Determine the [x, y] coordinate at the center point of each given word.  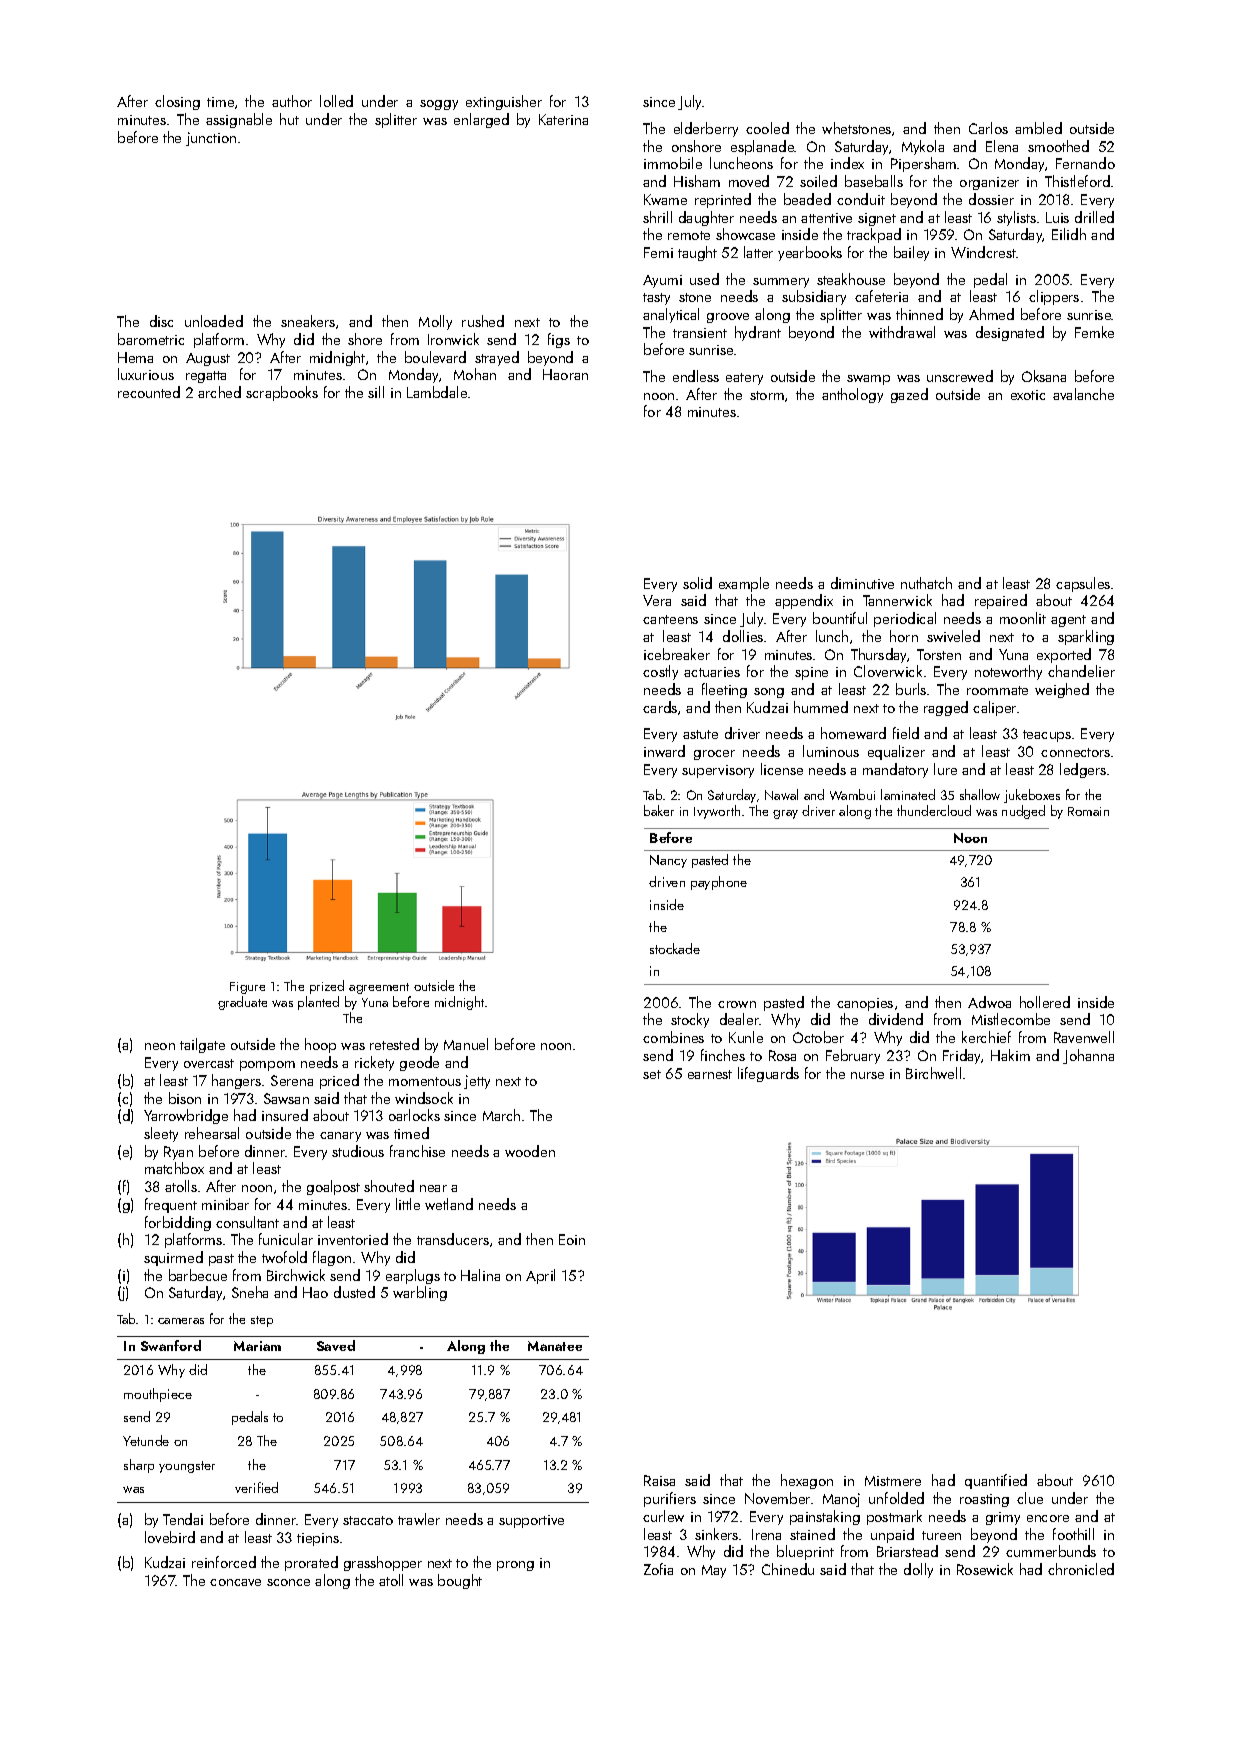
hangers [236, 1081]
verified [256, 1487]
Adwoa [989, 1002]
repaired [1001, 601]
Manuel [466, 1044]
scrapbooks [282, 393]
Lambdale [437, 392]
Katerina [563, 119]
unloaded [214, 321]
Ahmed [991, 314]
